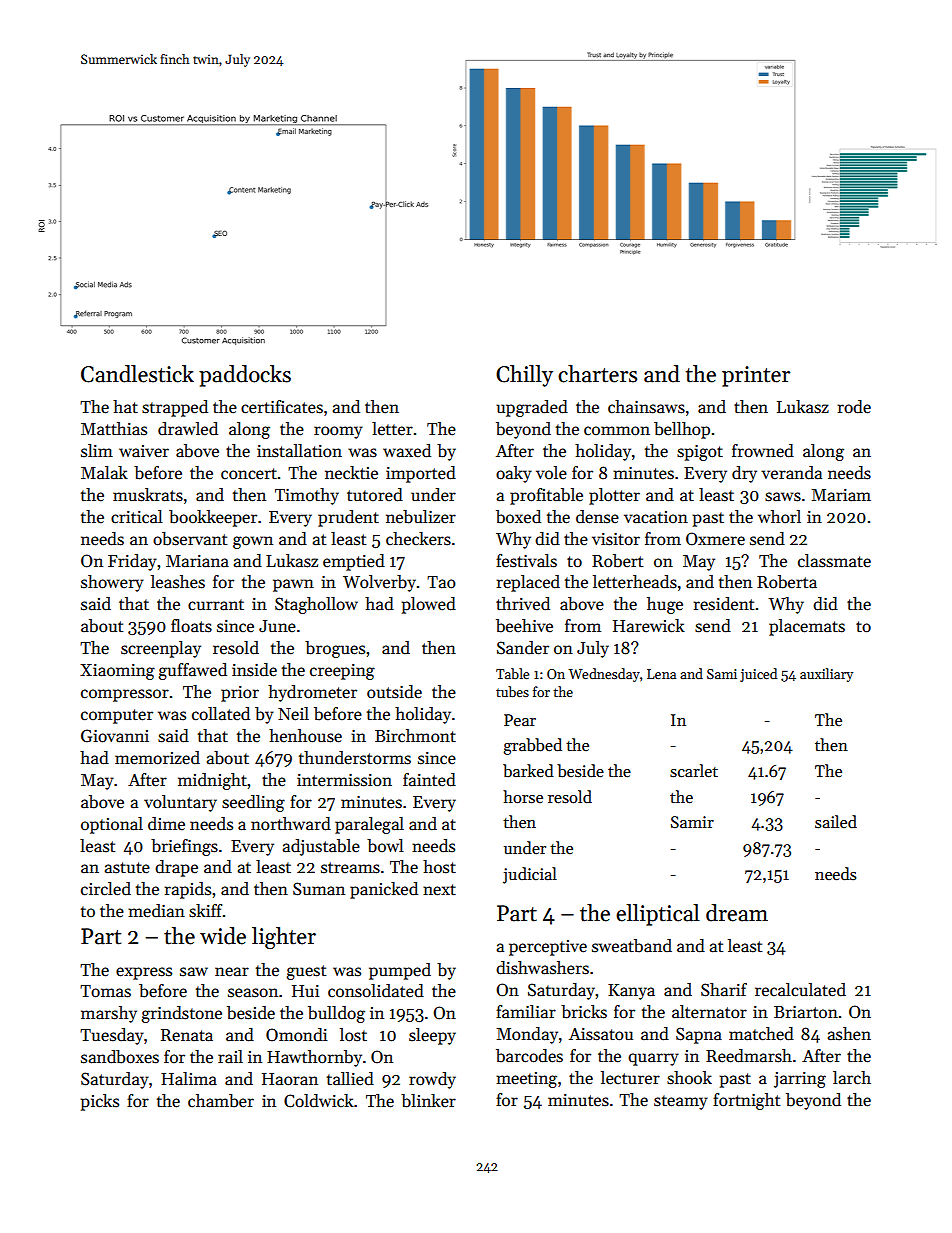  What do you see at coordinates (715, 539) in the screenshot?
I see `Oxmere` at bounding box center [715, 539].
